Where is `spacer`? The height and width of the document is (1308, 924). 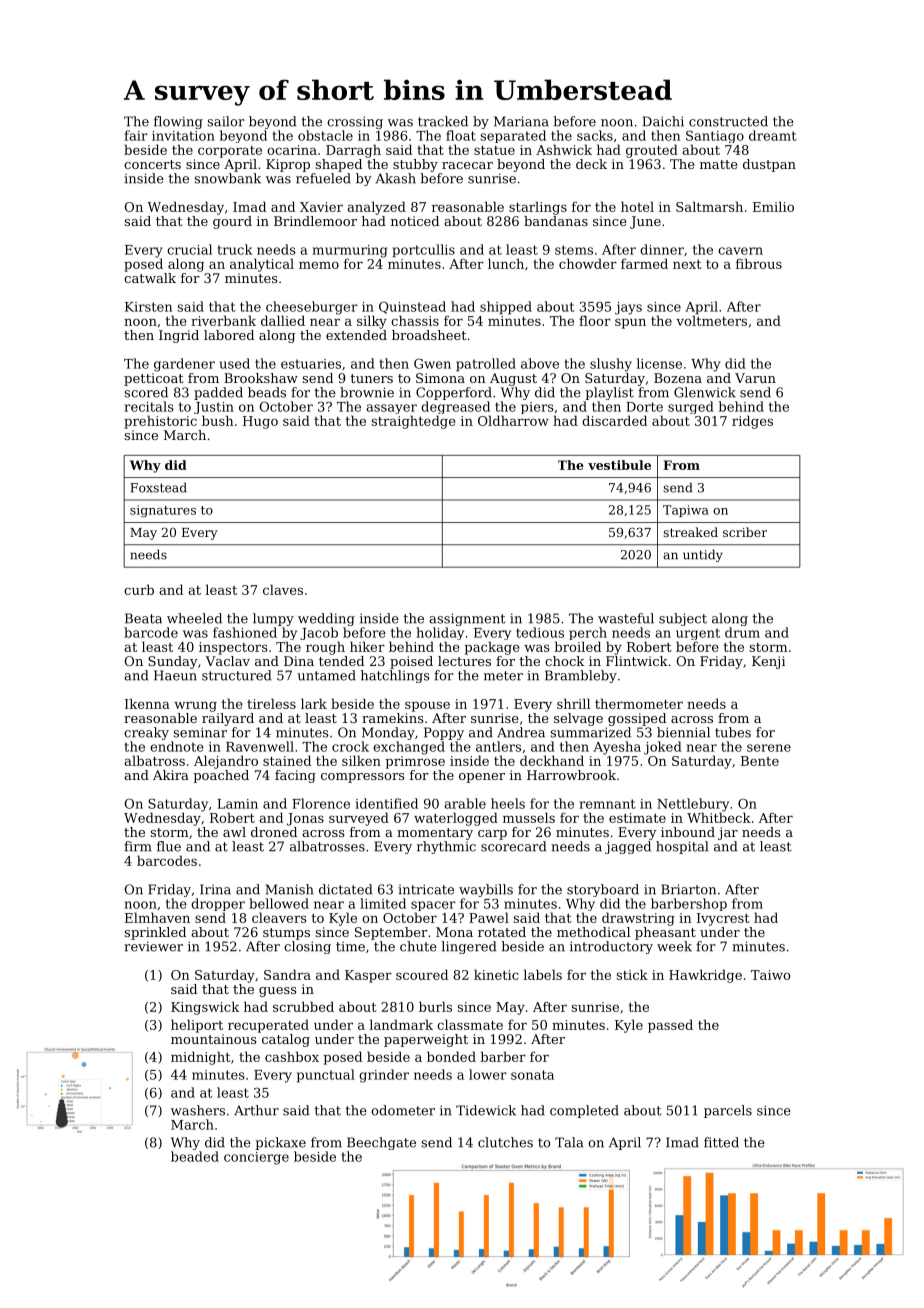
spacer is located at coordinates (433, 906).
